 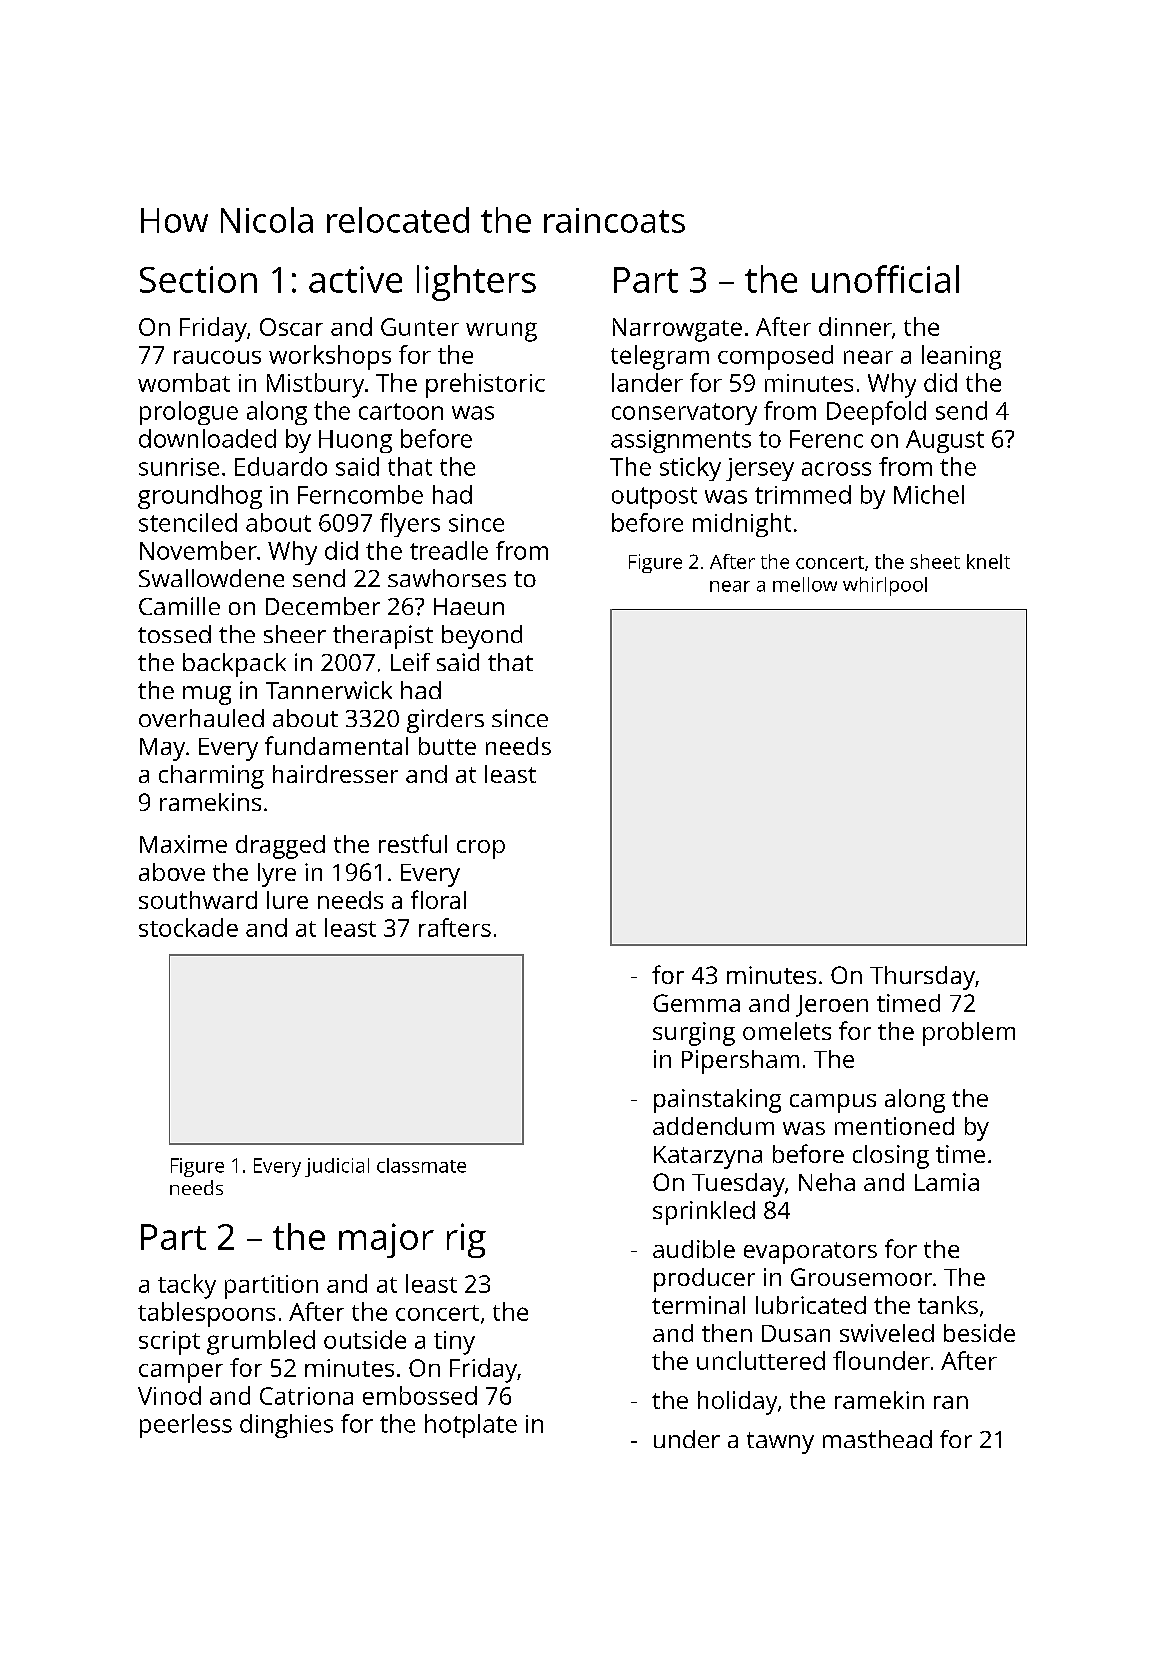 I want to click on raucous, so click(x=217, y=357).
